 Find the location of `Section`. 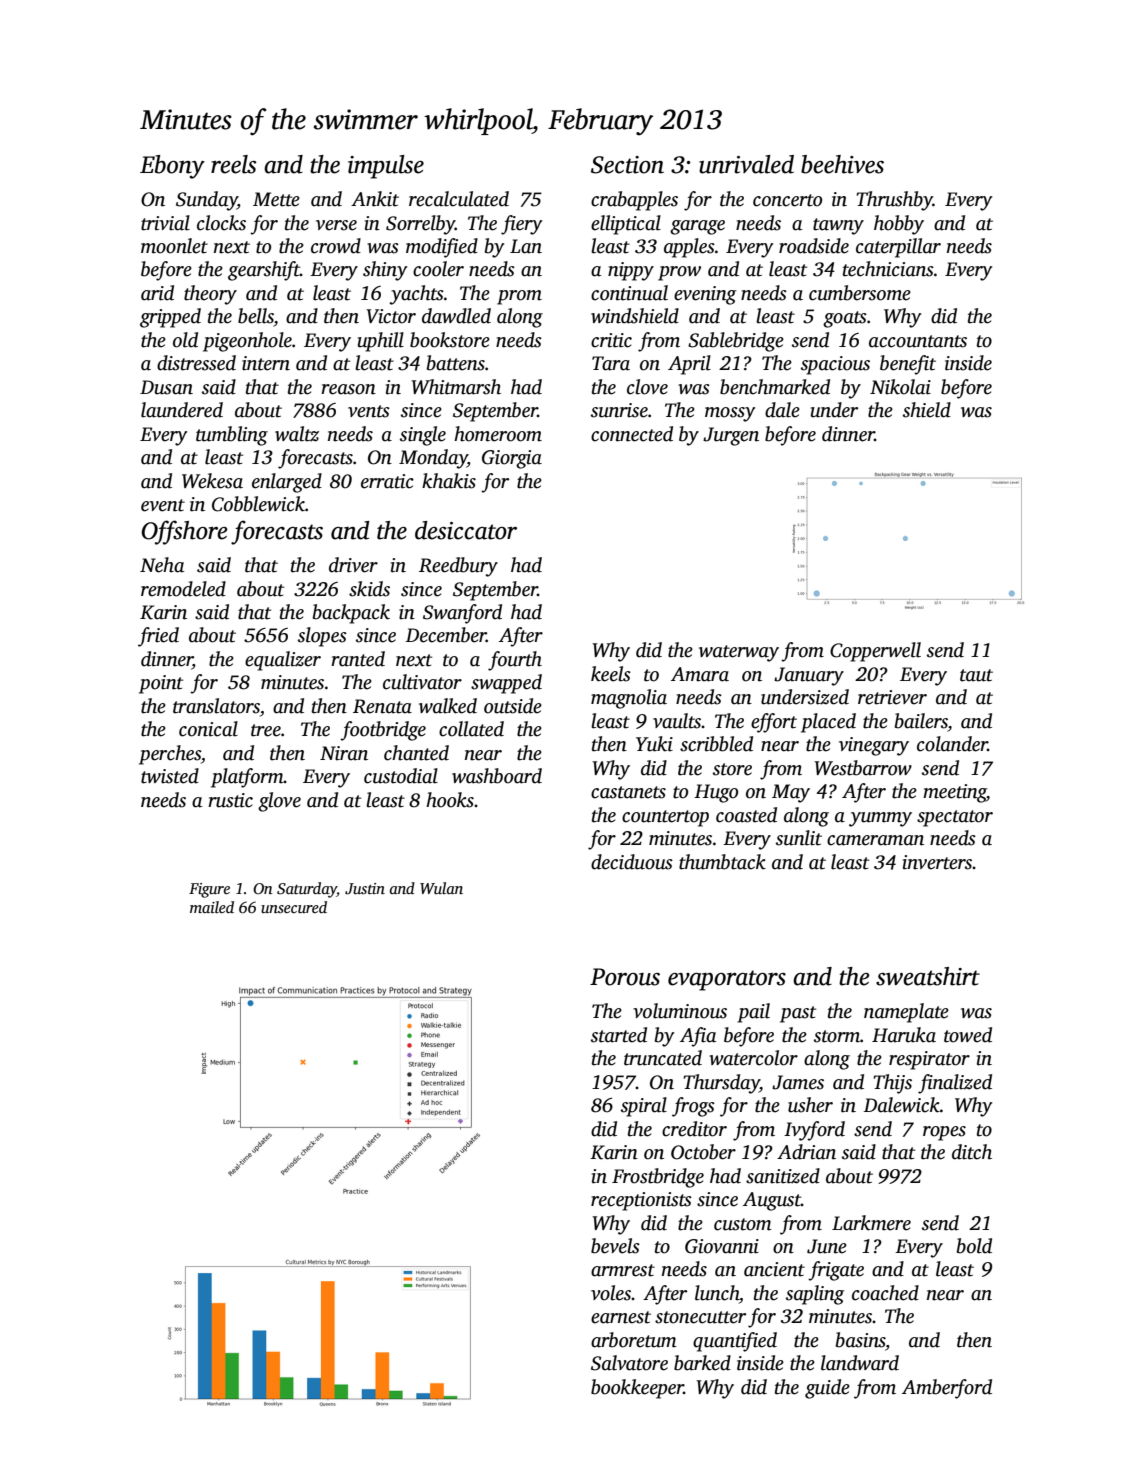

Section is located at coordinates (627, 165).
